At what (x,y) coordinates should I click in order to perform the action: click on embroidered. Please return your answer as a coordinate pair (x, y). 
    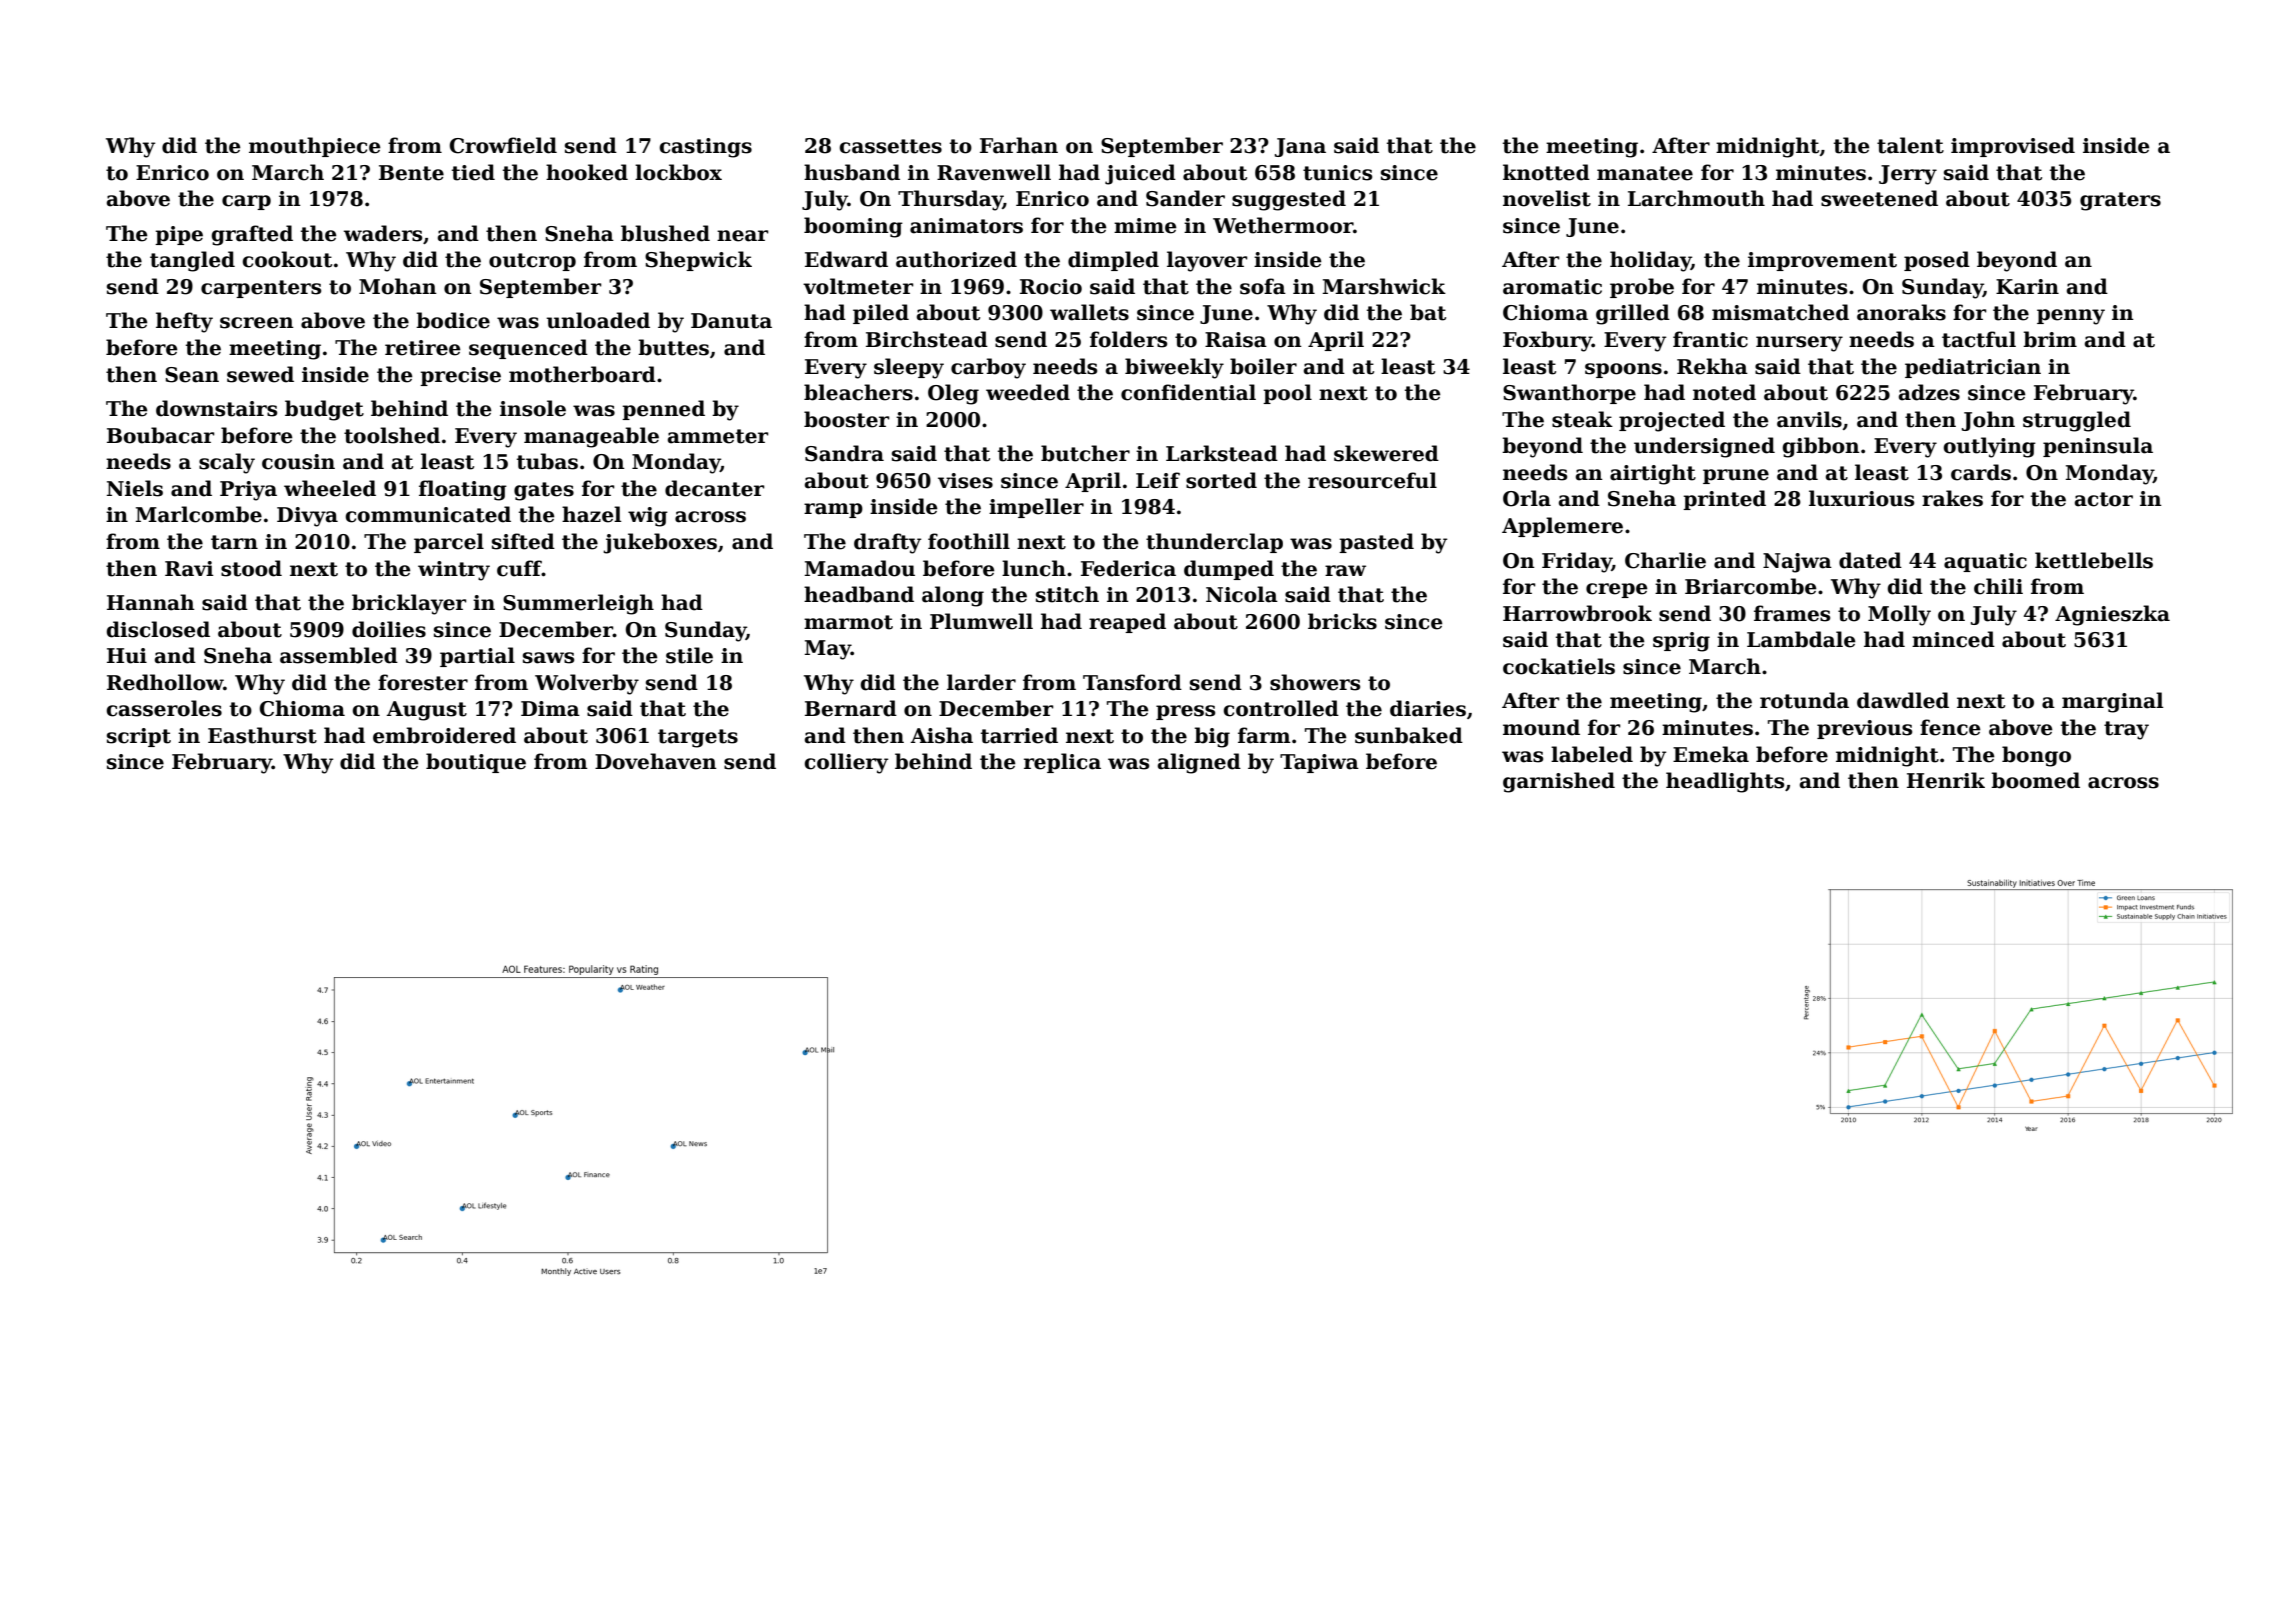
    Looking at the image, I should click on (444, 735).
